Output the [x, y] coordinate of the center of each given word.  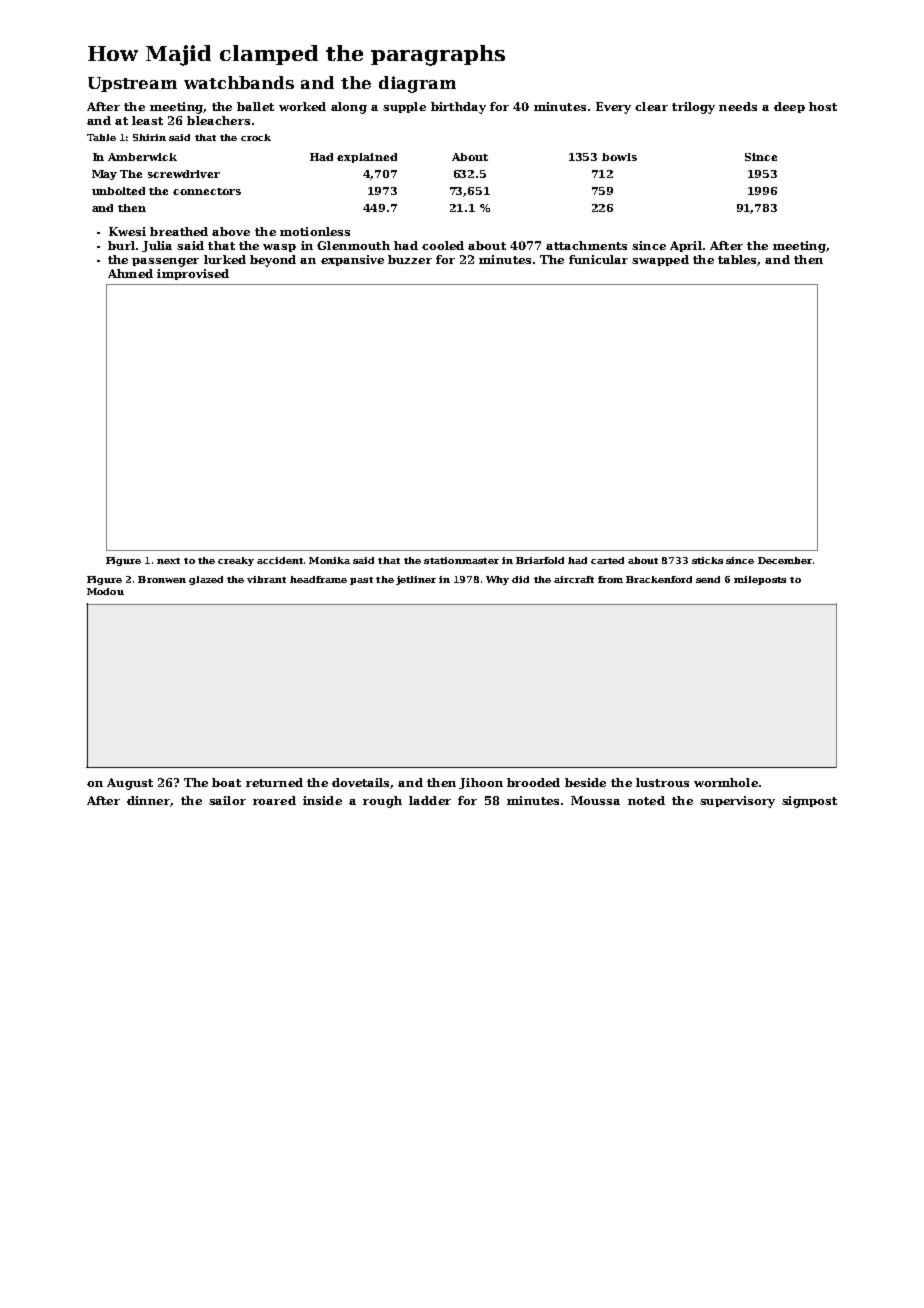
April [686, 246]
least [147, 120]
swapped [660, 260]
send [708, 579]
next [168, 561]
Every [613, 108]
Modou [105, 591]
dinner [148, 800]
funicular [598, 259]
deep [789, 107]
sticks [707, 560]
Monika [329, 560]
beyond [273, 261]
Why [497, 580]
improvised [193, 274]
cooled [443, 245]
